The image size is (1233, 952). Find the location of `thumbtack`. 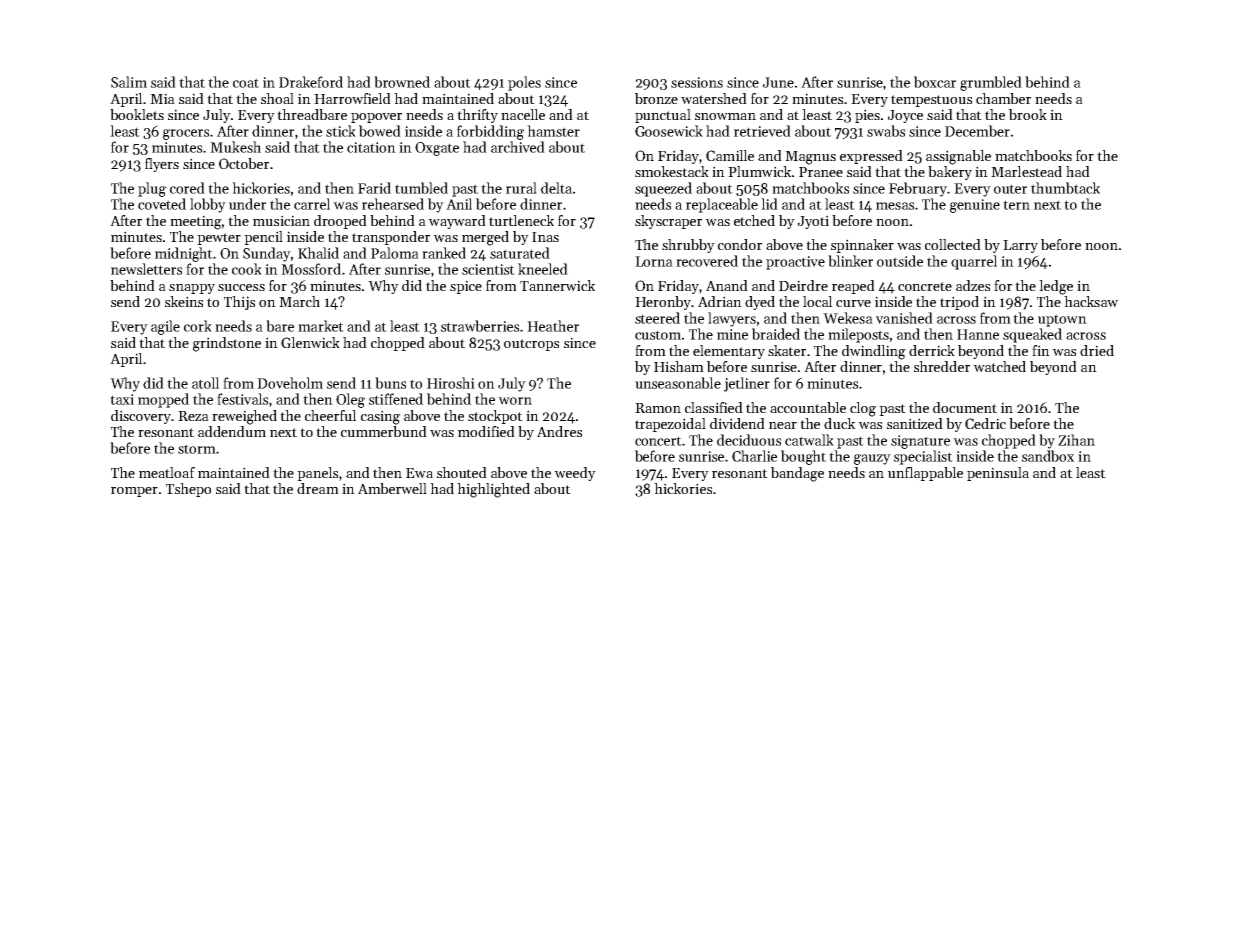

thumbtack is located at coordinates (1065, 188).
